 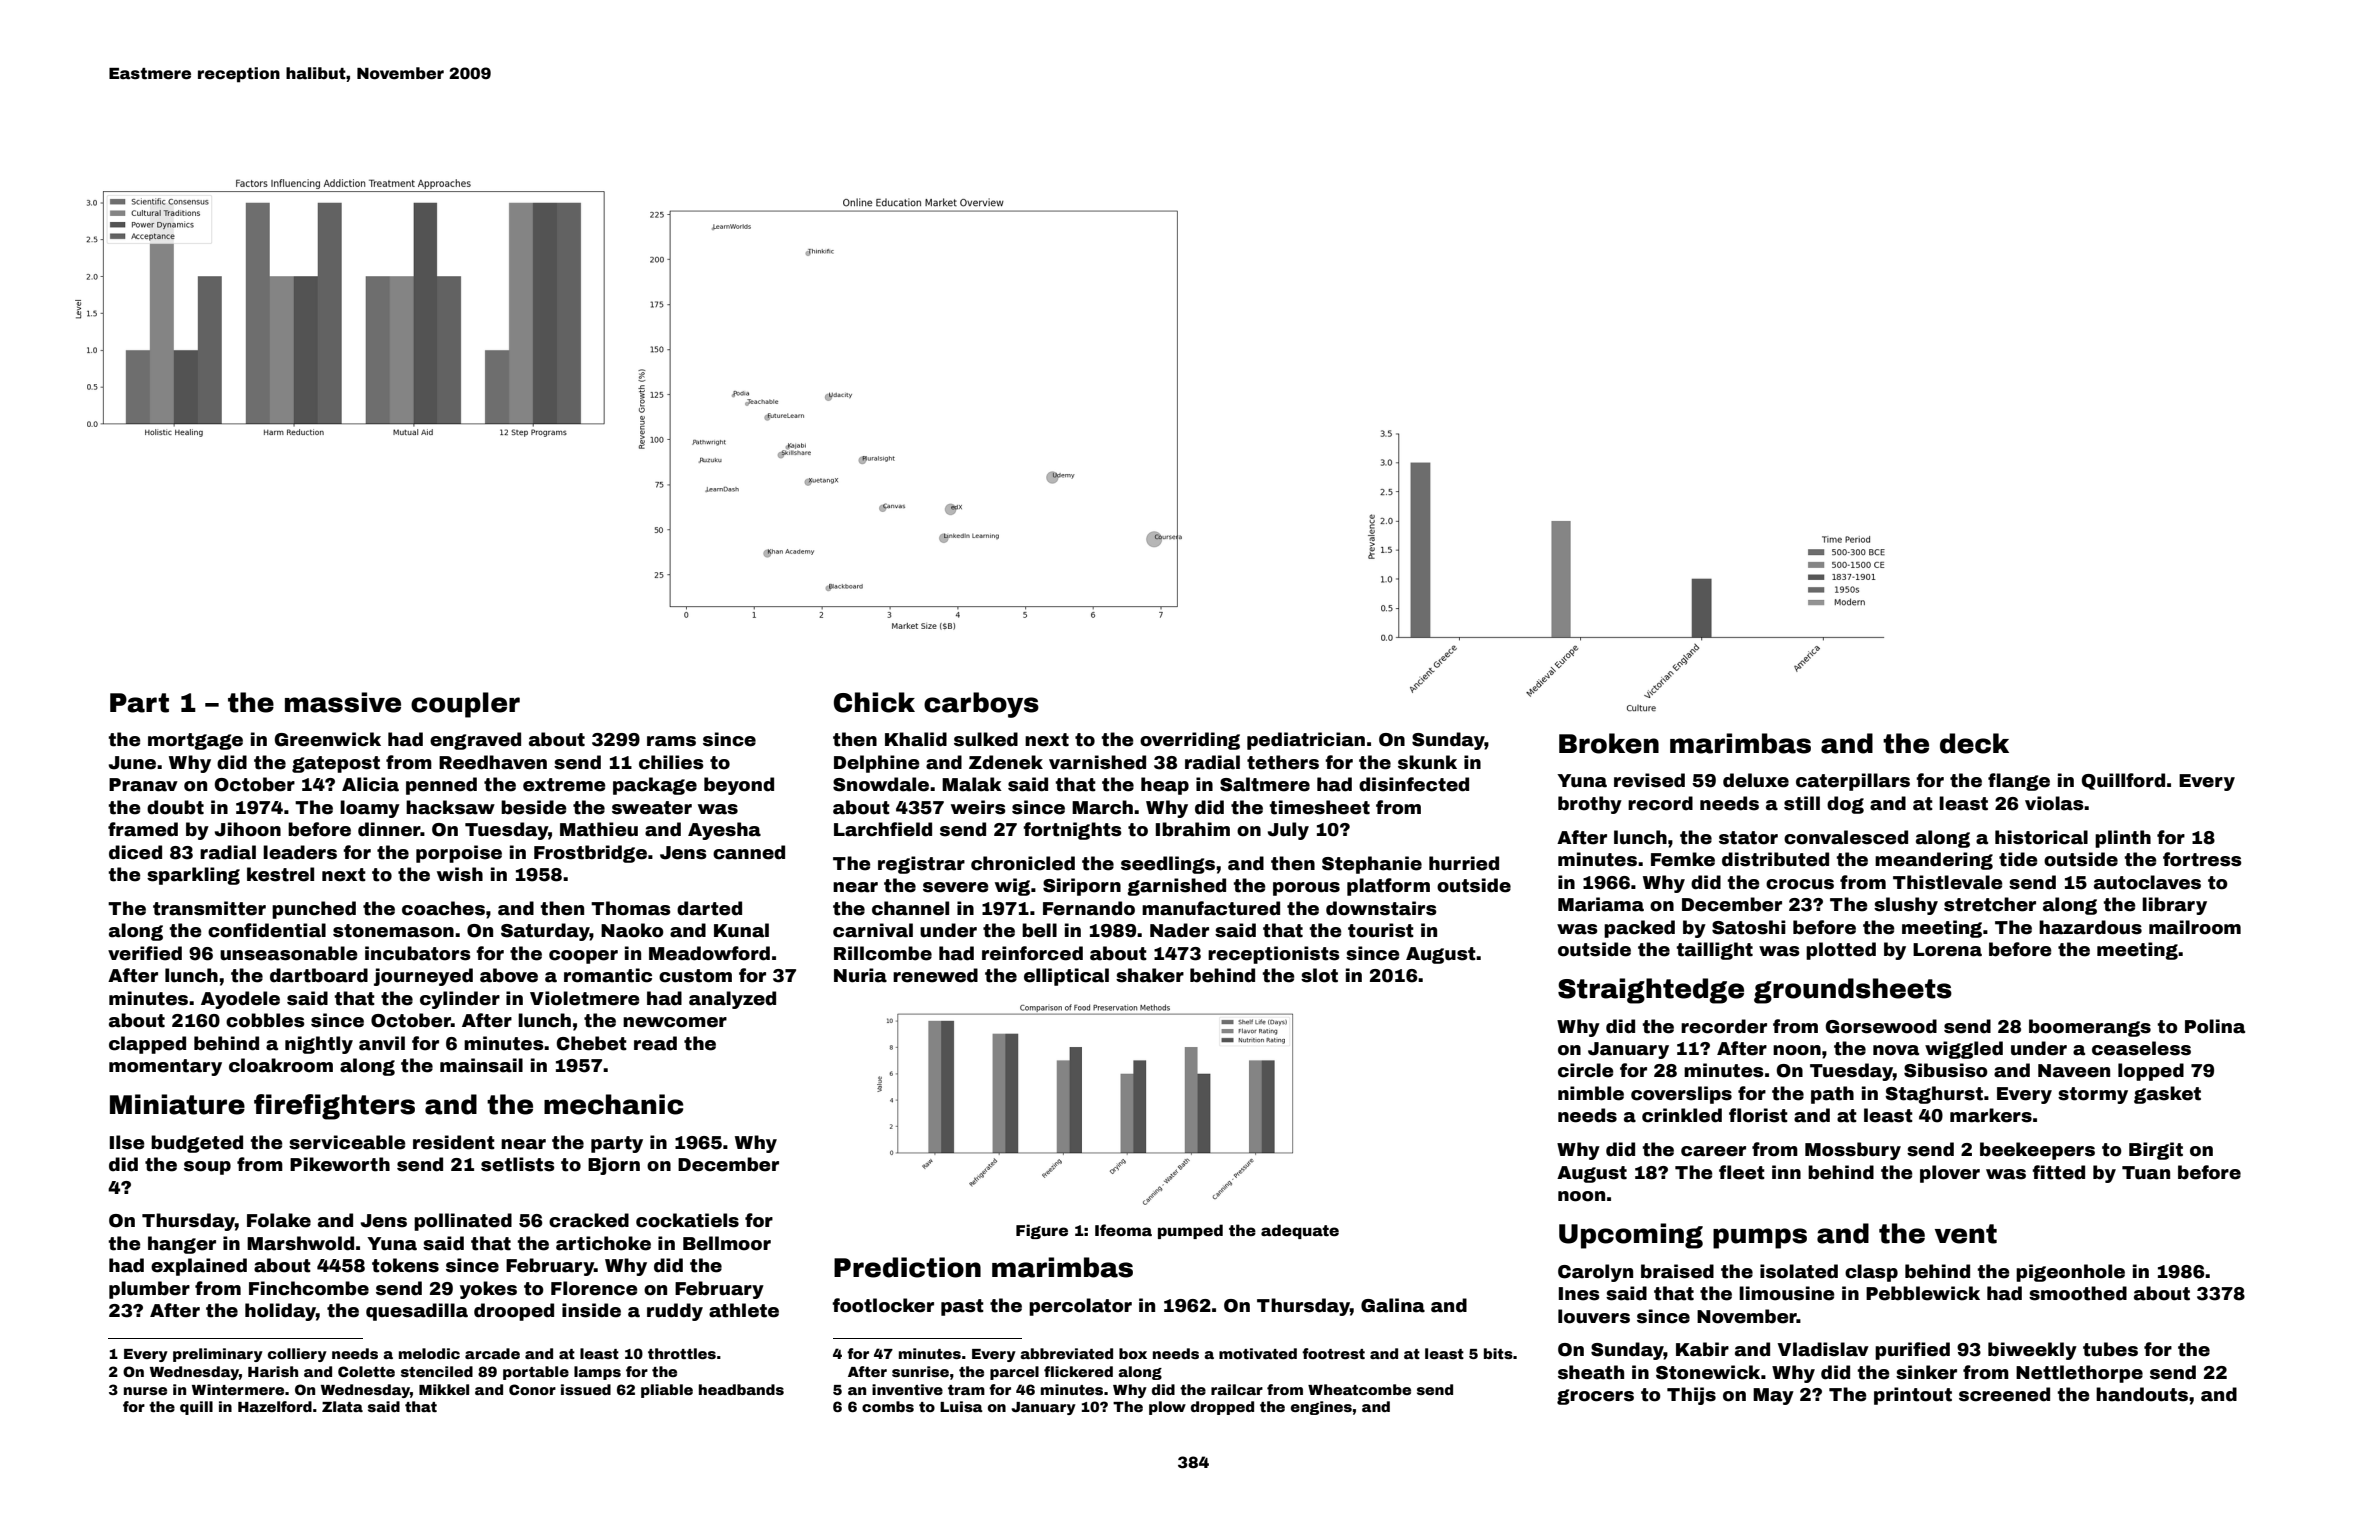 I want to click on Broken, so click(x=1609, y=743).
